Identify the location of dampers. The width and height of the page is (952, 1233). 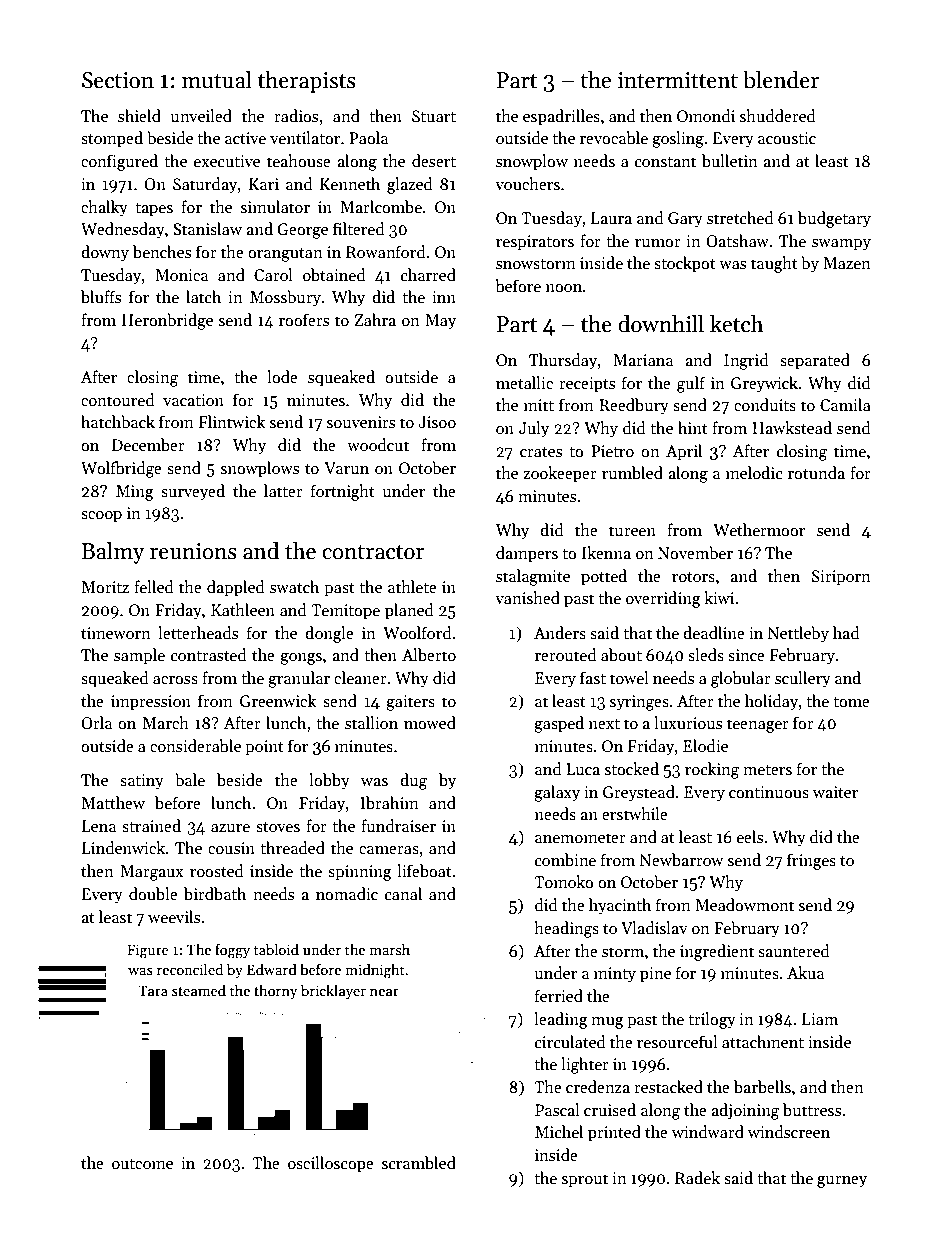
(527, 554).
